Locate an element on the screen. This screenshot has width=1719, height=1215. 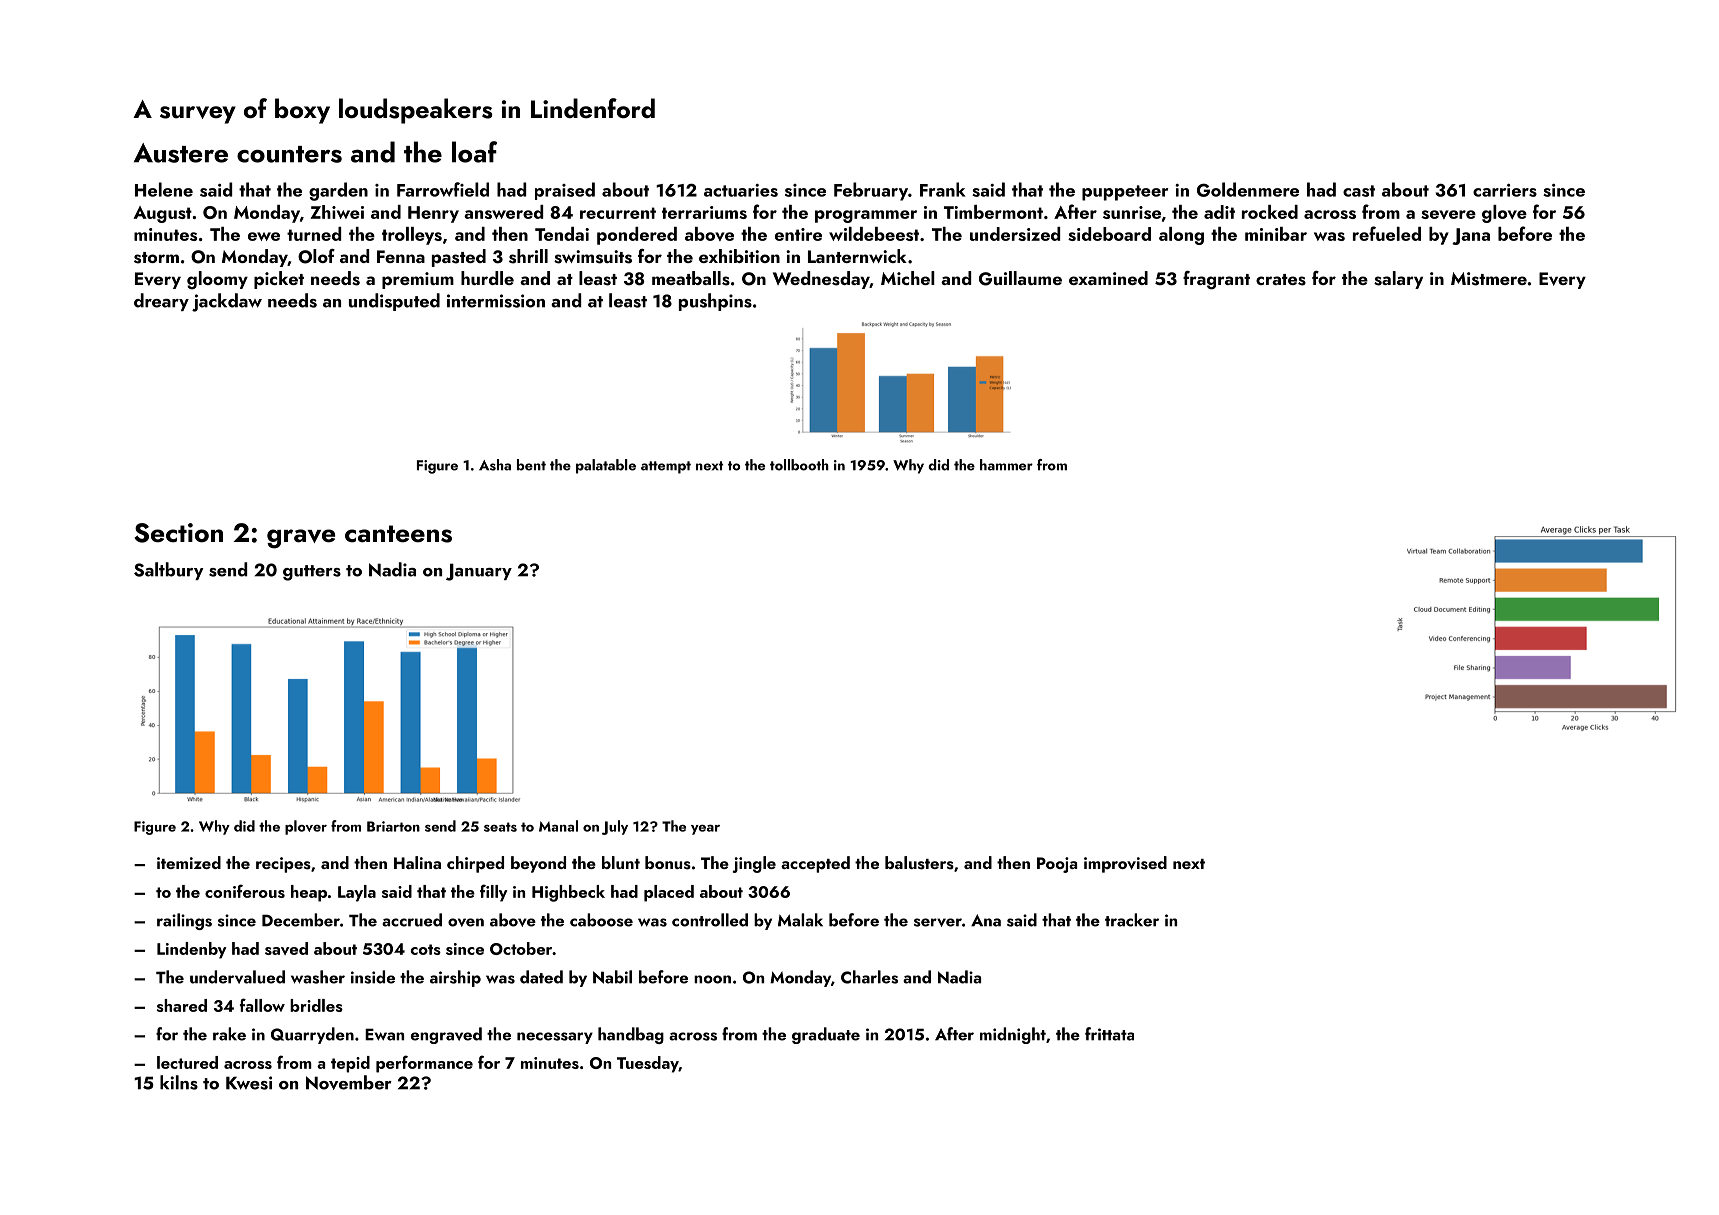
glove is located at coordinates (1504, 214).
